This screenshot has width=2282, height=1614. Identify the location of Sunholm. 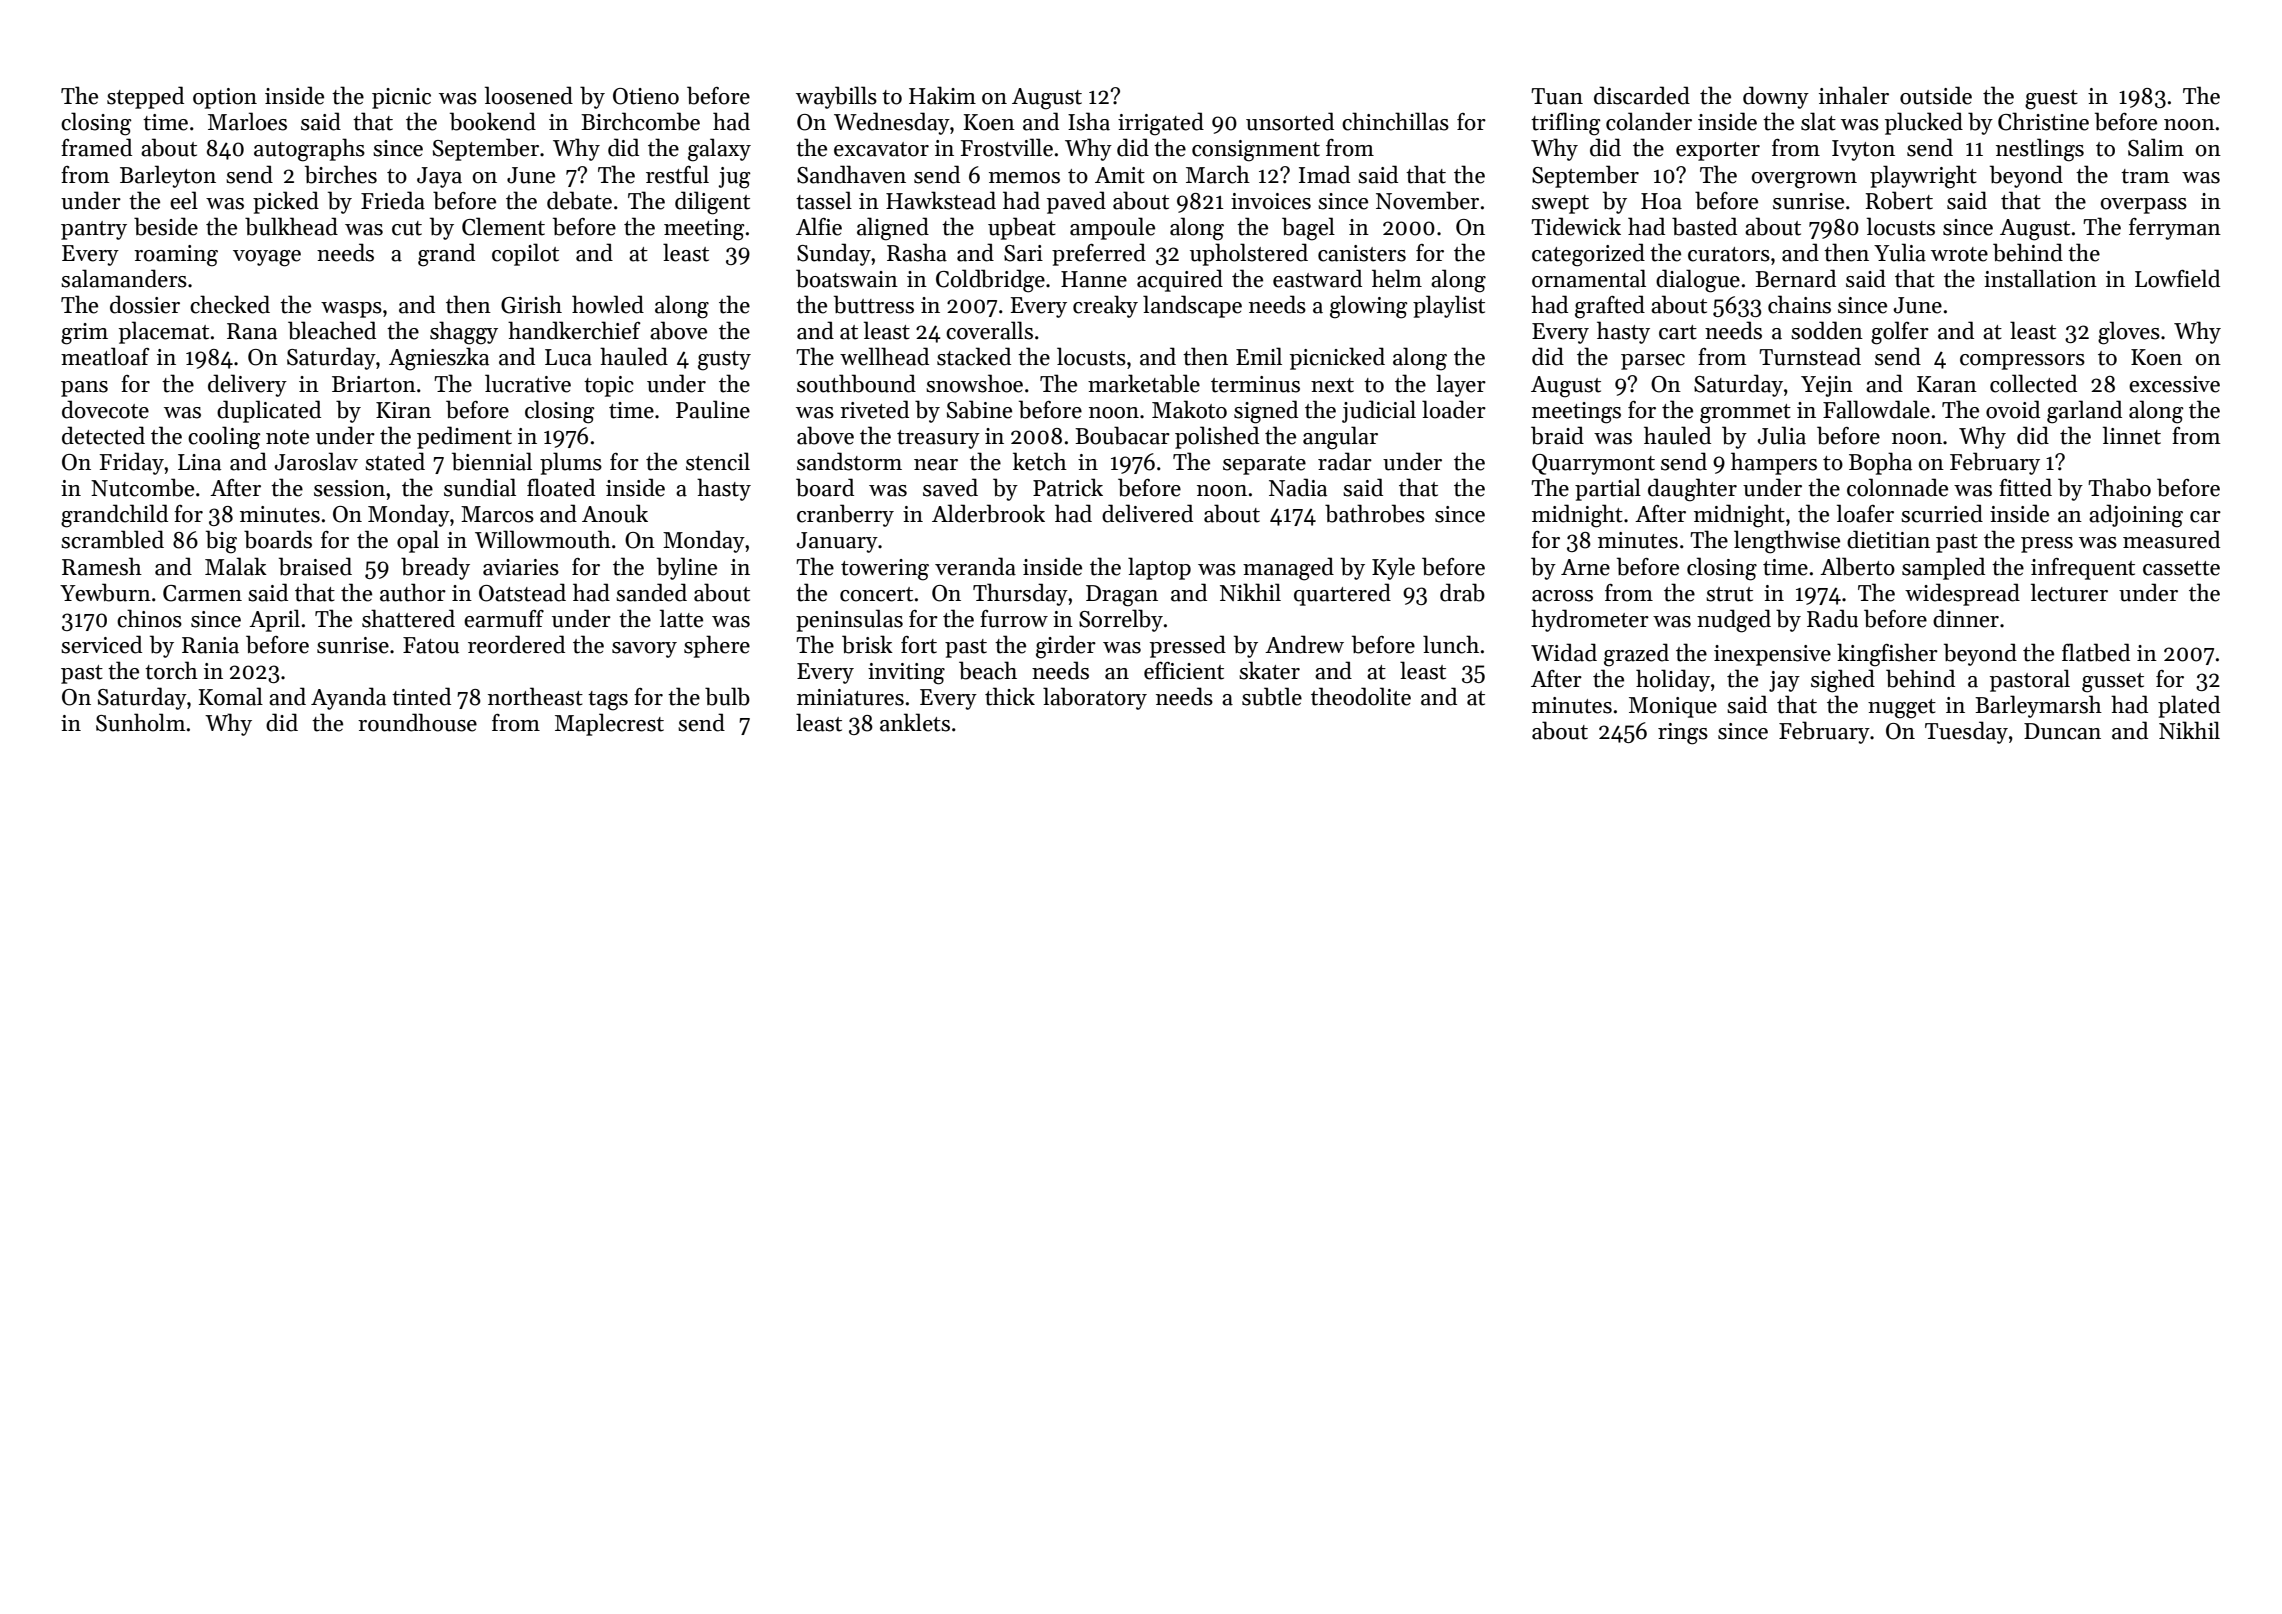
(140, 722).
